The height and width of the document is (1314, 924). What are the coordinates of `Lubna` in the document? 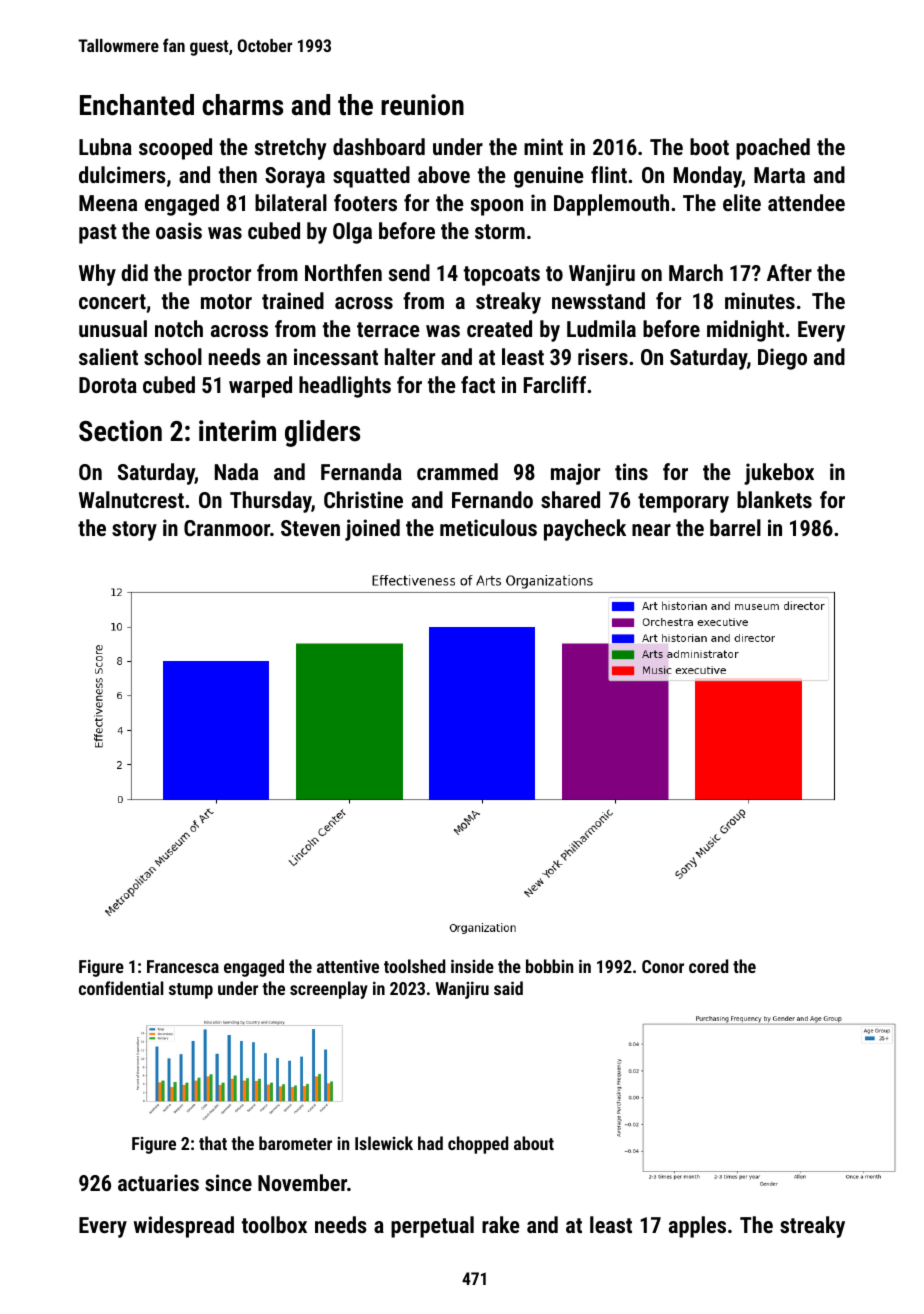 It's located at (105, 146).
